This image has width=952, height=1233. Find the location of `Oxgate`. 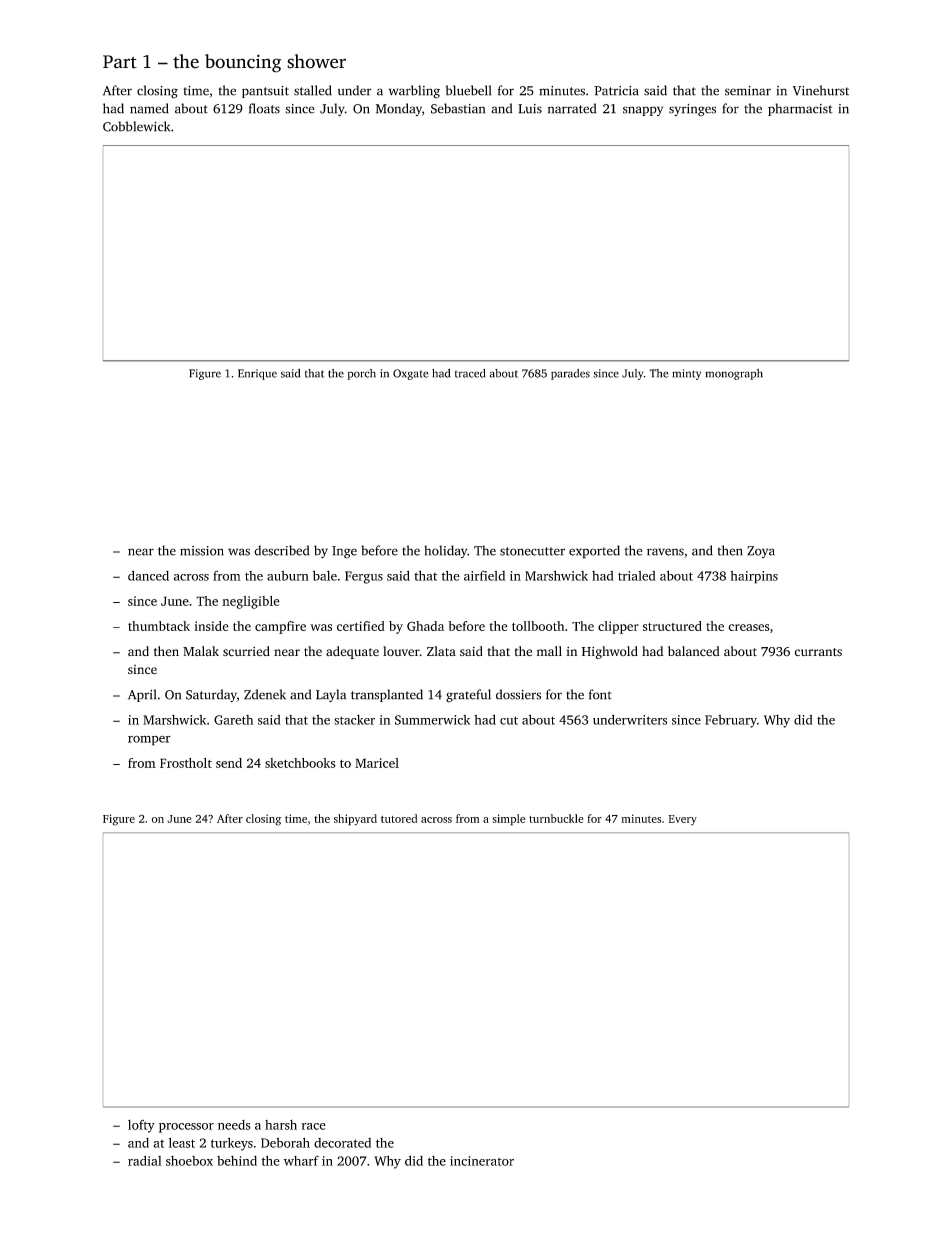

Oxgate is located at coordinates (411, 374).
